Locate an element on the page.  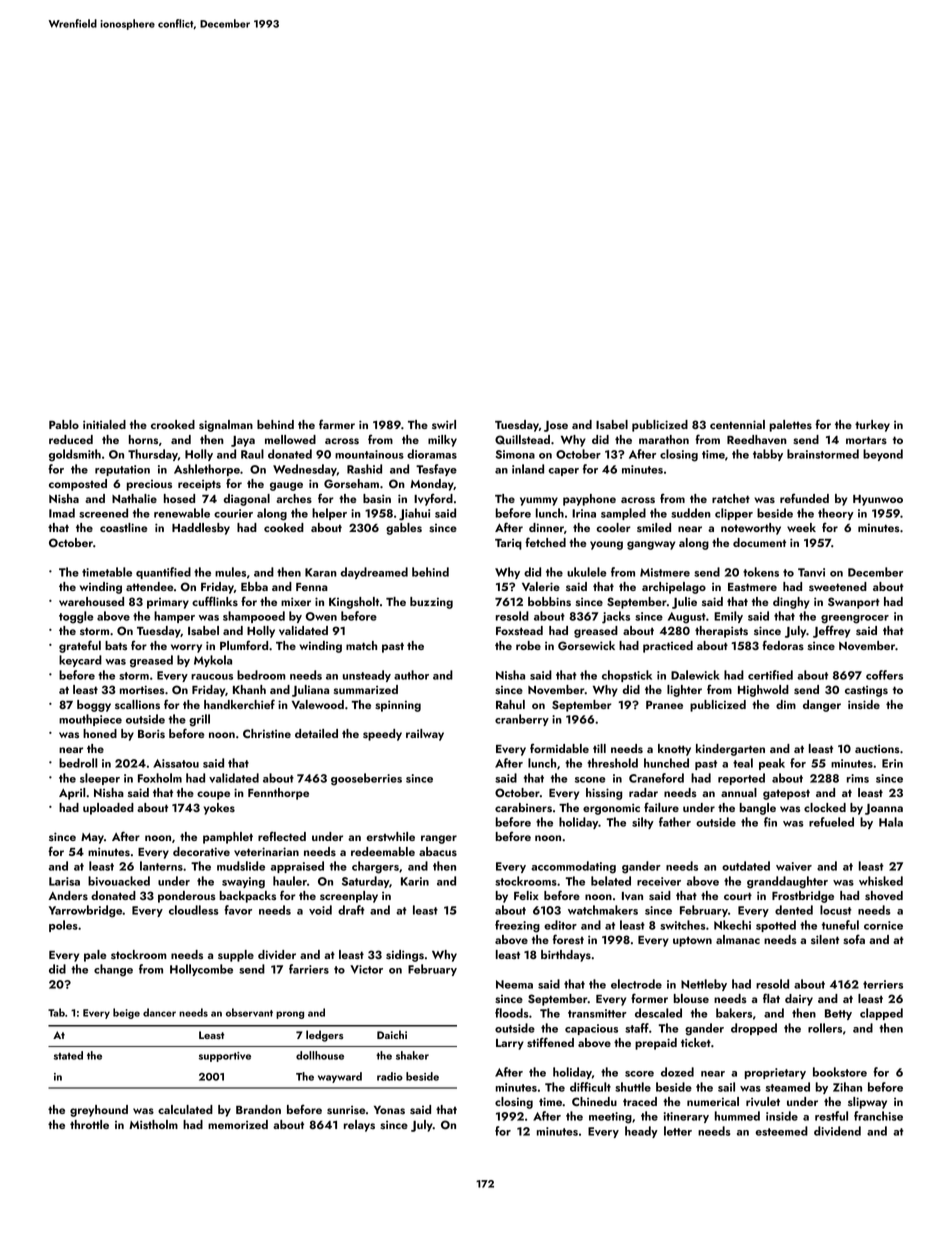
dim is located at coordinates (786, 704).
